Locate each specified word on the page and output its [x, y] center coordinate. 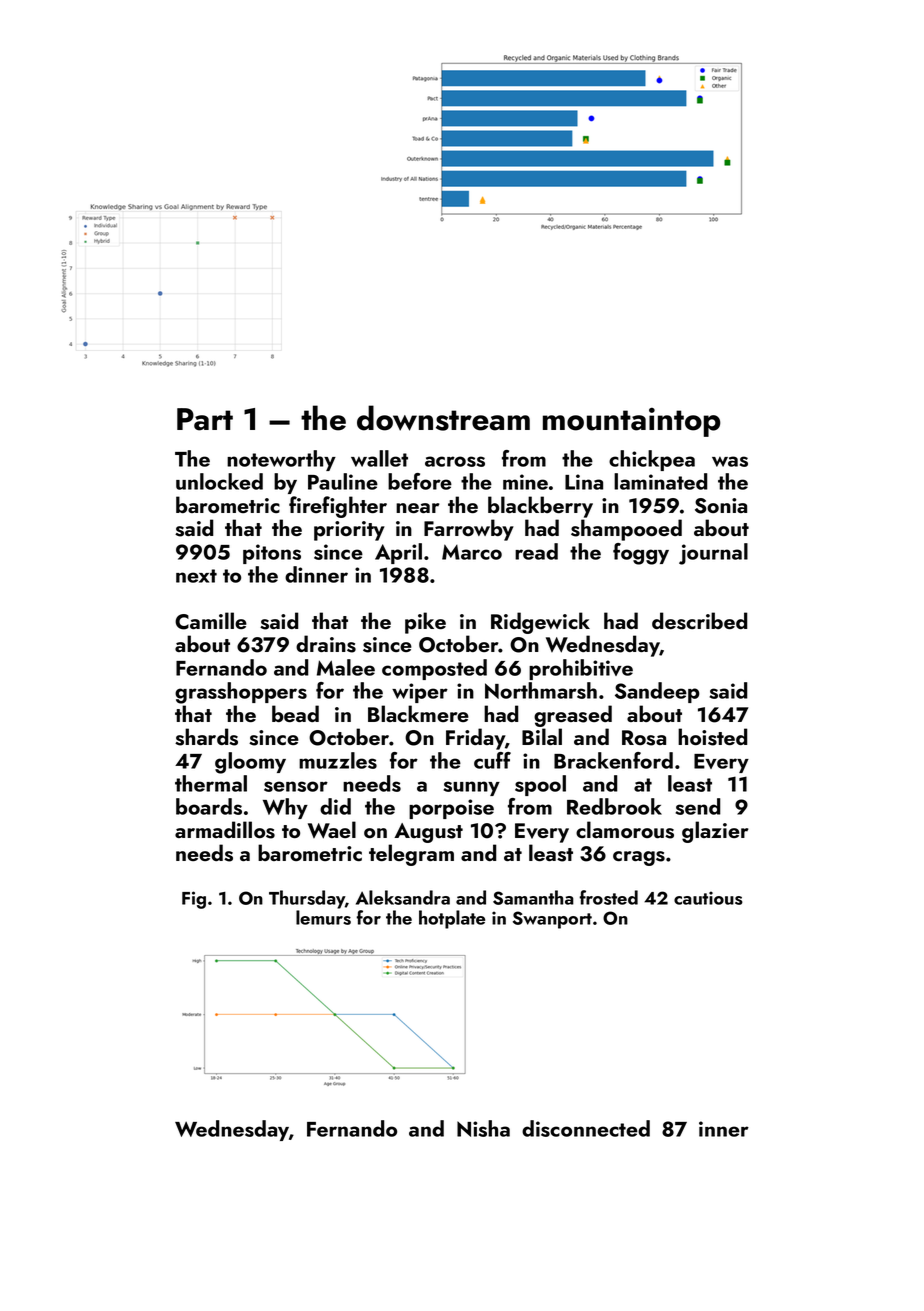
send [698, 806]
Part [205, 419]
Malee [346, 667]
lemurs [323, 917]
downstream [443, 418]
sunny [471, 788]
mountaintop [632, 422]
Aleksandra [403, 897]
